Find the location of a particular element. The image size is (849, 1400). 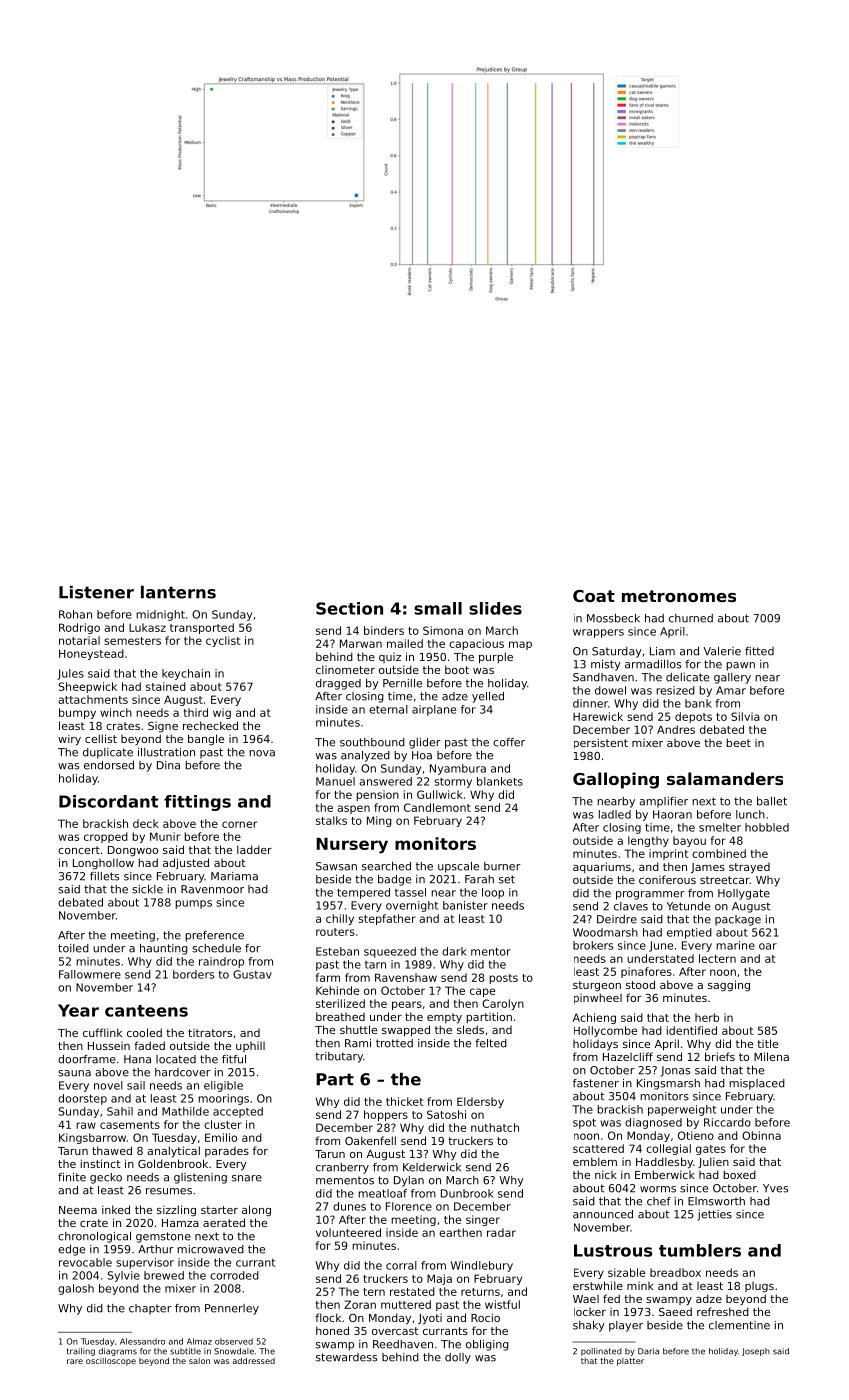

transported is located at coordinates (202, 628).
